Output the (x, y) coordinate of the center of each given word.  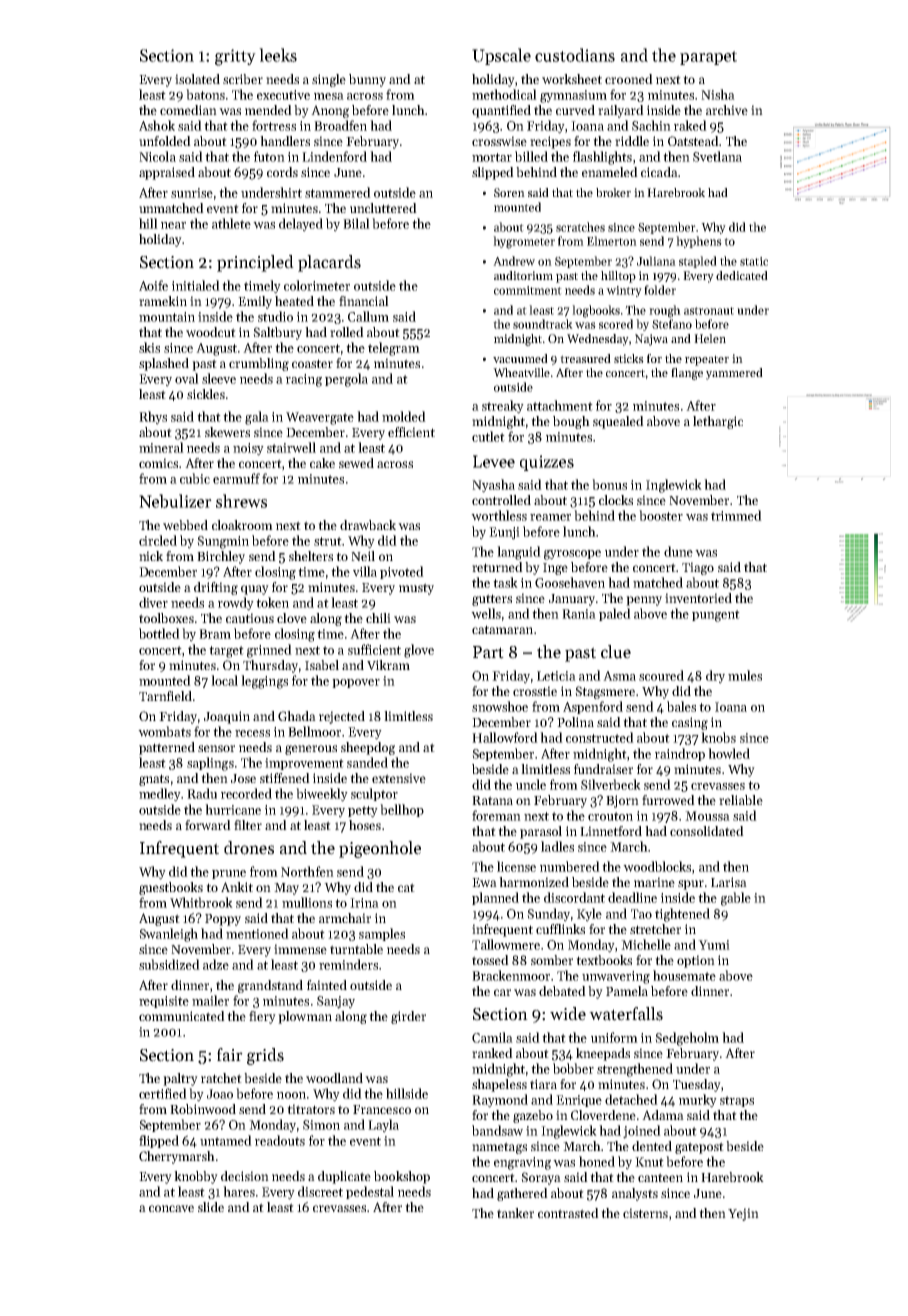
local (224, 680)
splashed (164, 364)
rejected (342, 717)
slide (211, 1207)
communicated (182, 1016)
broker (613, 192)
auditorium (523, 275)
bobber (573, 1068)
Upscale (501, 56)
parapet (708, 58)
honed (597, 1161)
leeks (278, 55)
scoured (661, 675)
